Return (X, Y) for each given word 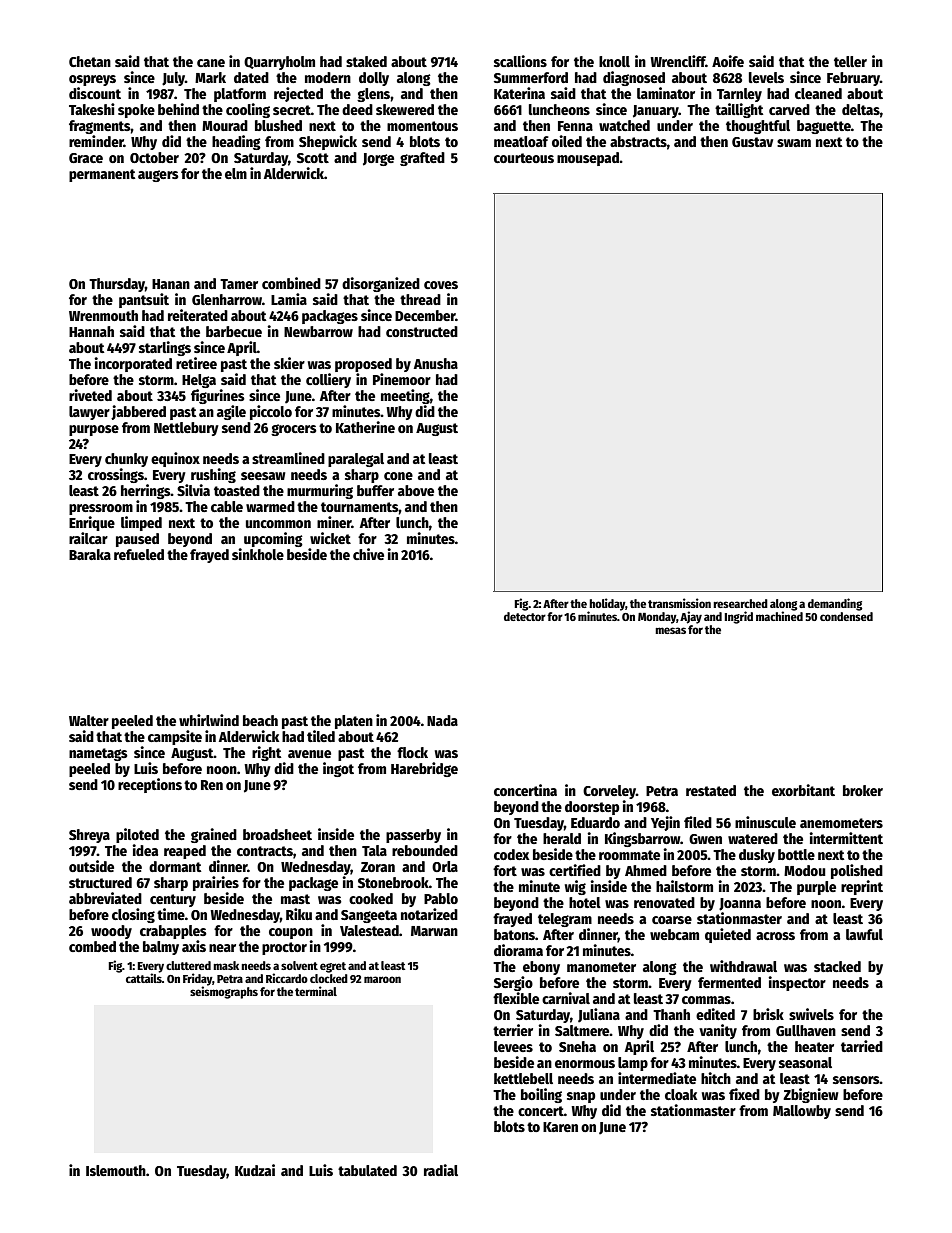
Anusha (436, 363)
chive (368, 554)
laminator (666, 93)
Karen (560, 1127)
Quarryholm (279, 63)
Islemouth (116, 1170)
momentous (422, 126)
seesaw (263, 476)
